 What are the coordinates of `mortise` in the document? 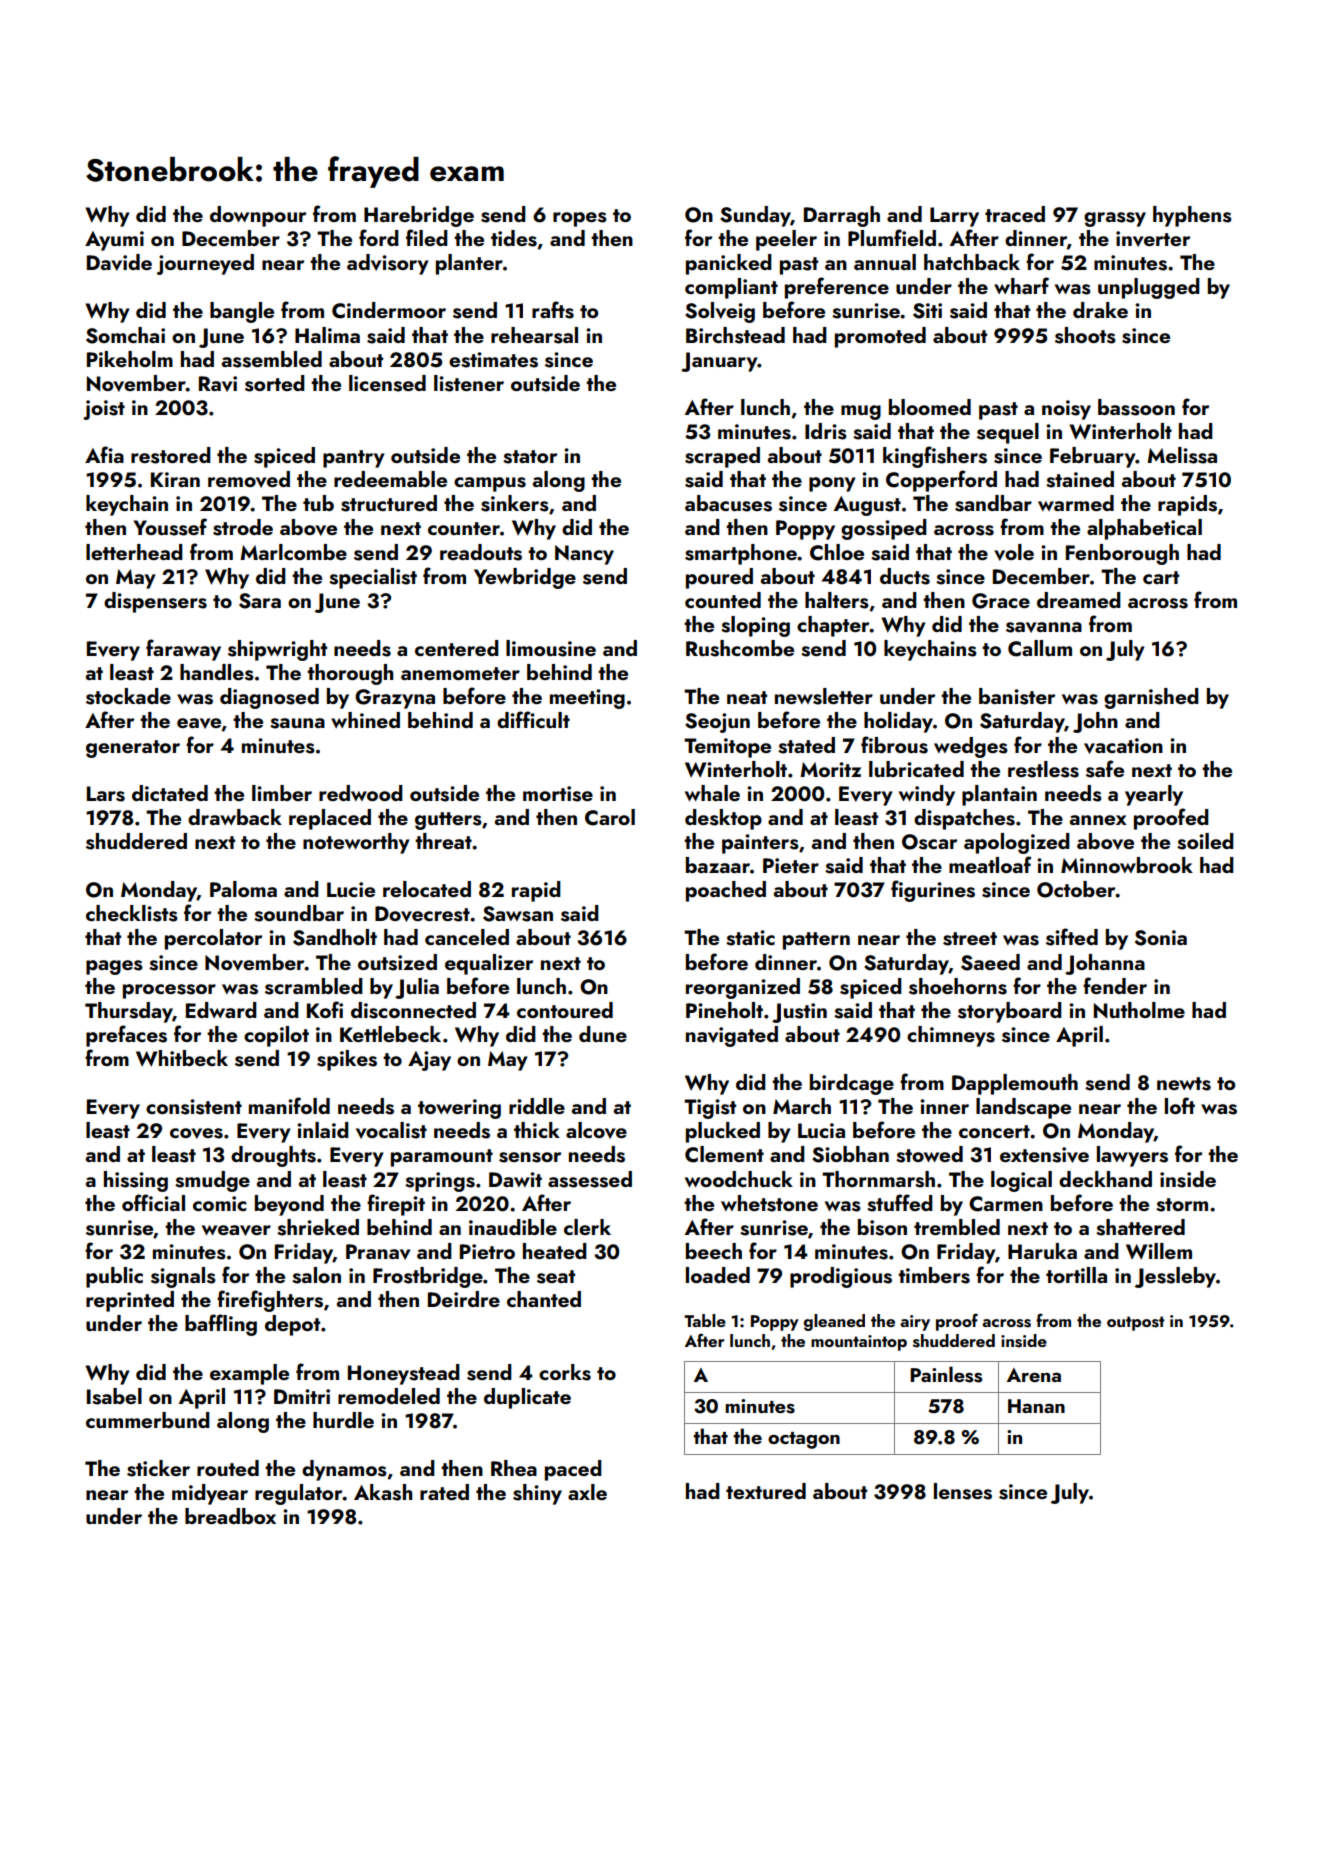 It's located at (558, 794).
